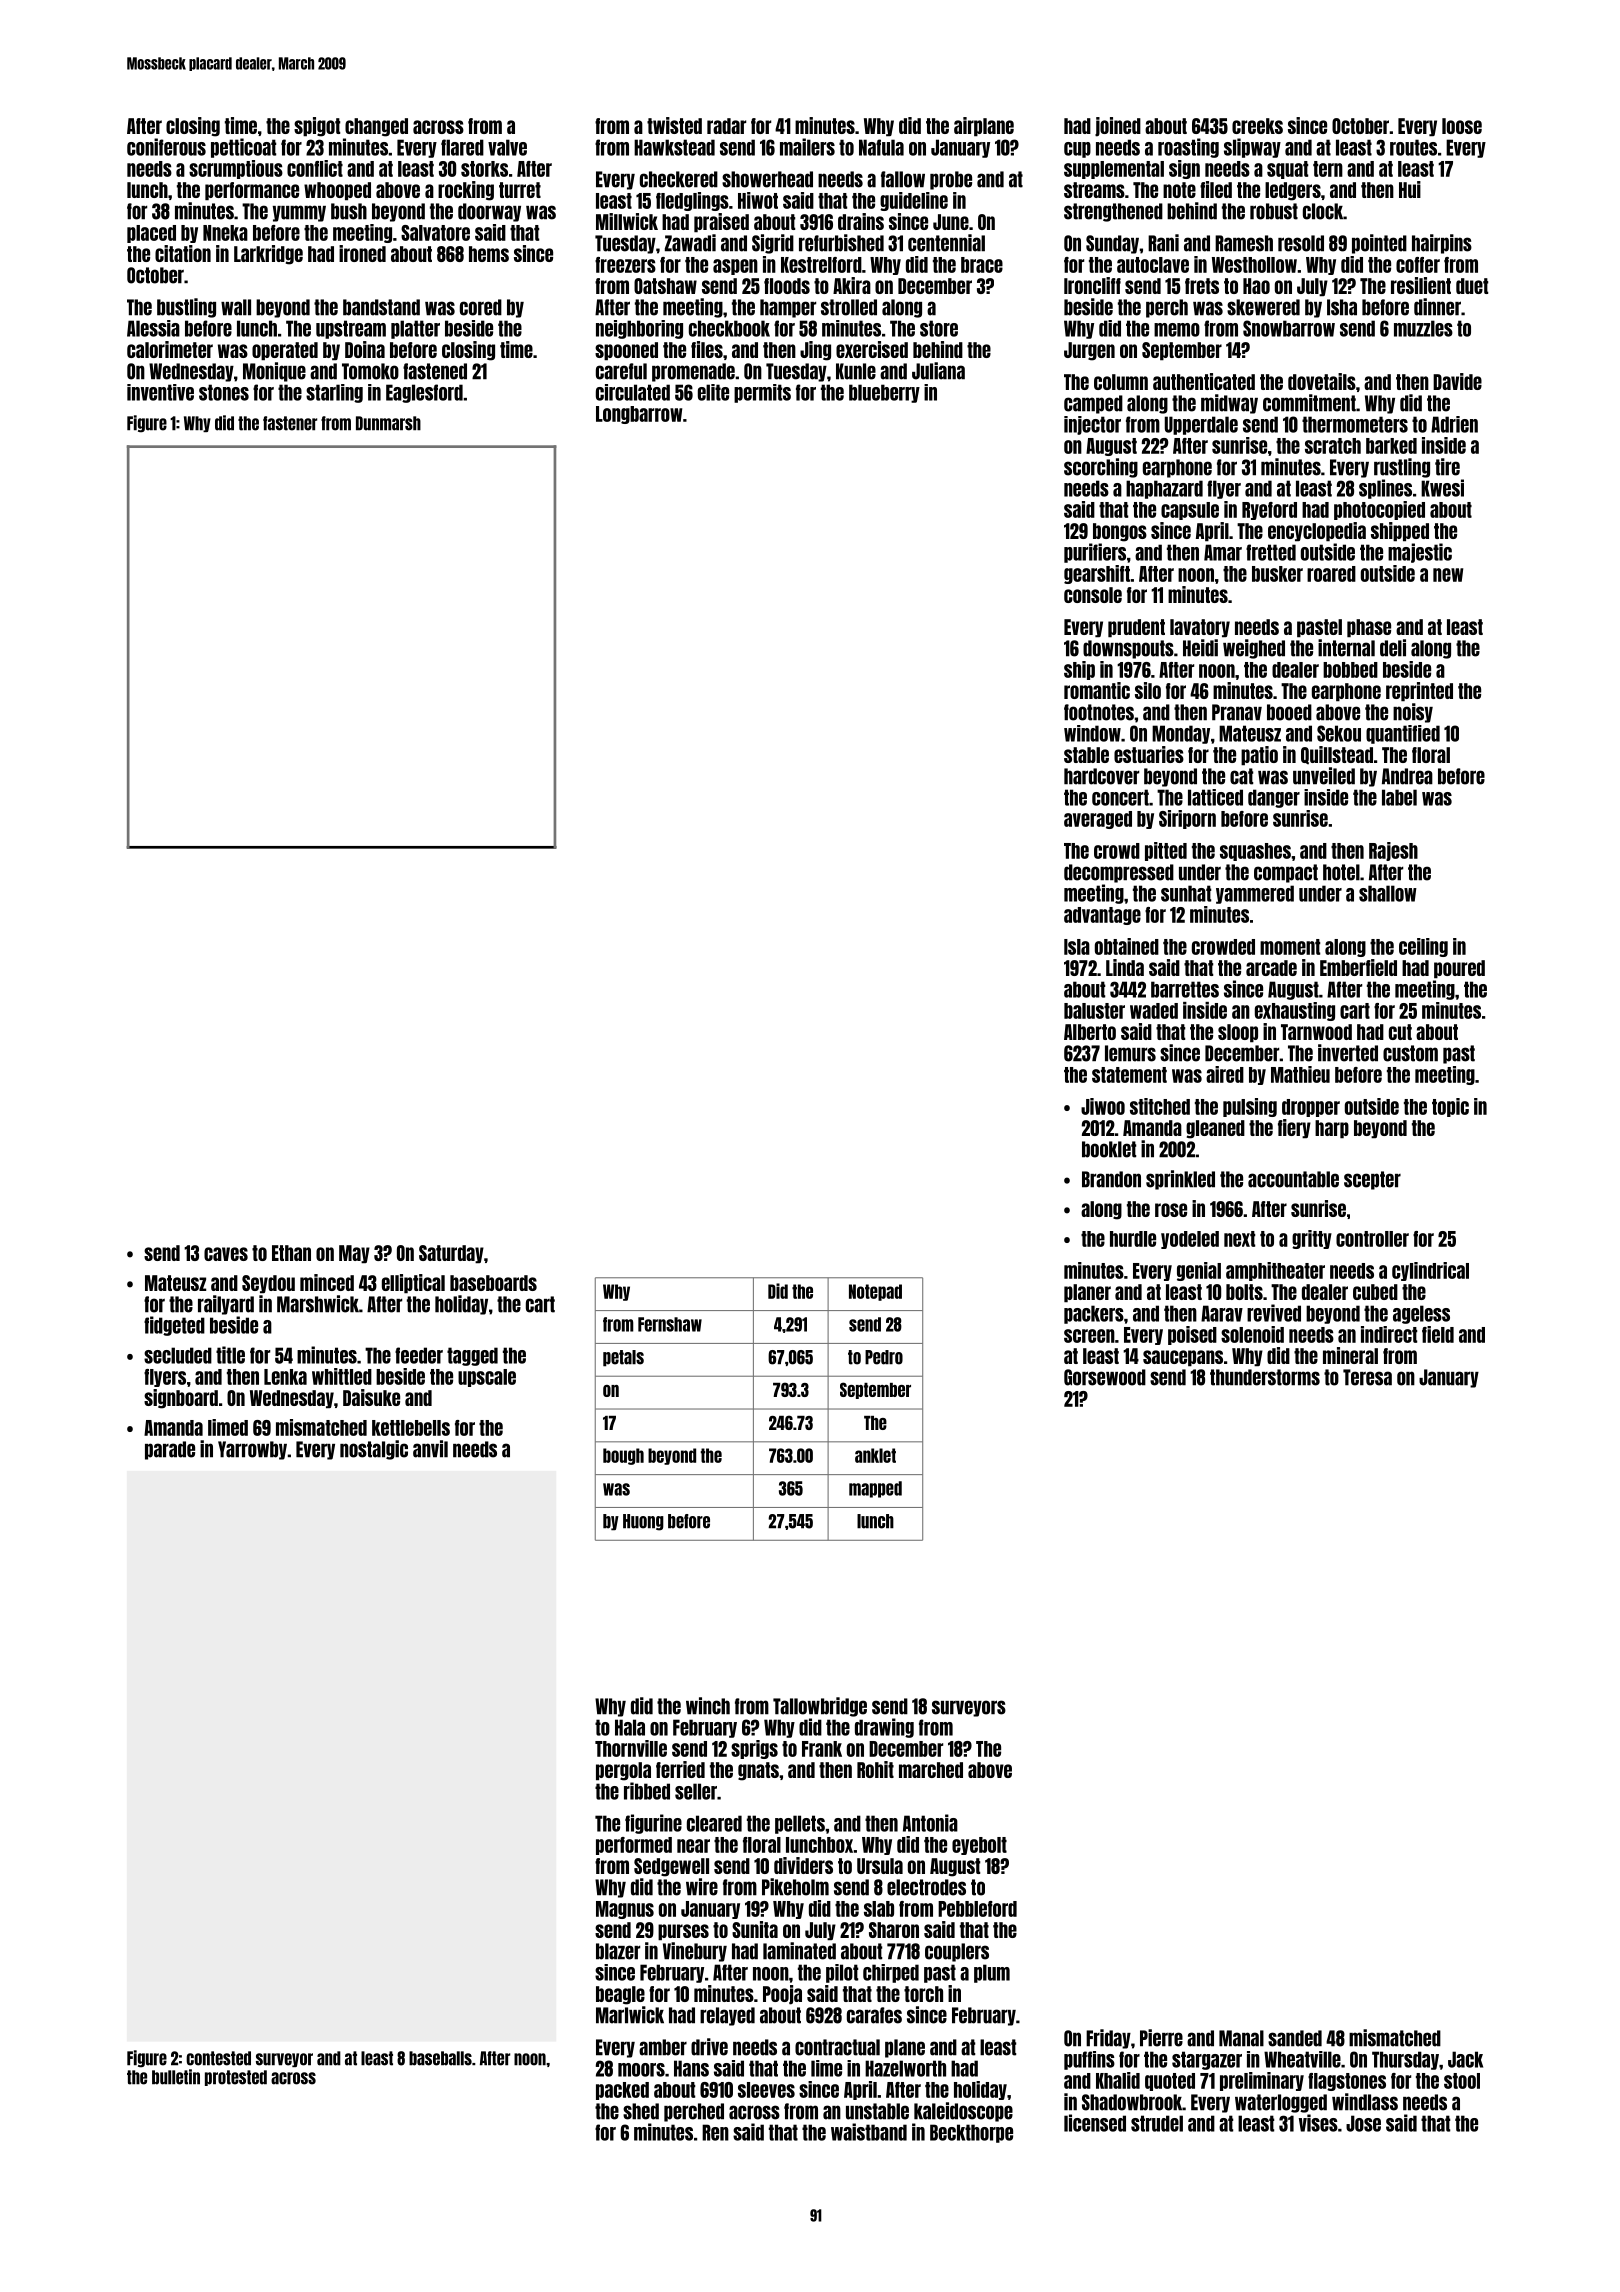 The height and width of the screenshot is (2292, 1620). Describe the element at coordinates (440, 2058) in the screenshot. I see `baseballs` at that location.
